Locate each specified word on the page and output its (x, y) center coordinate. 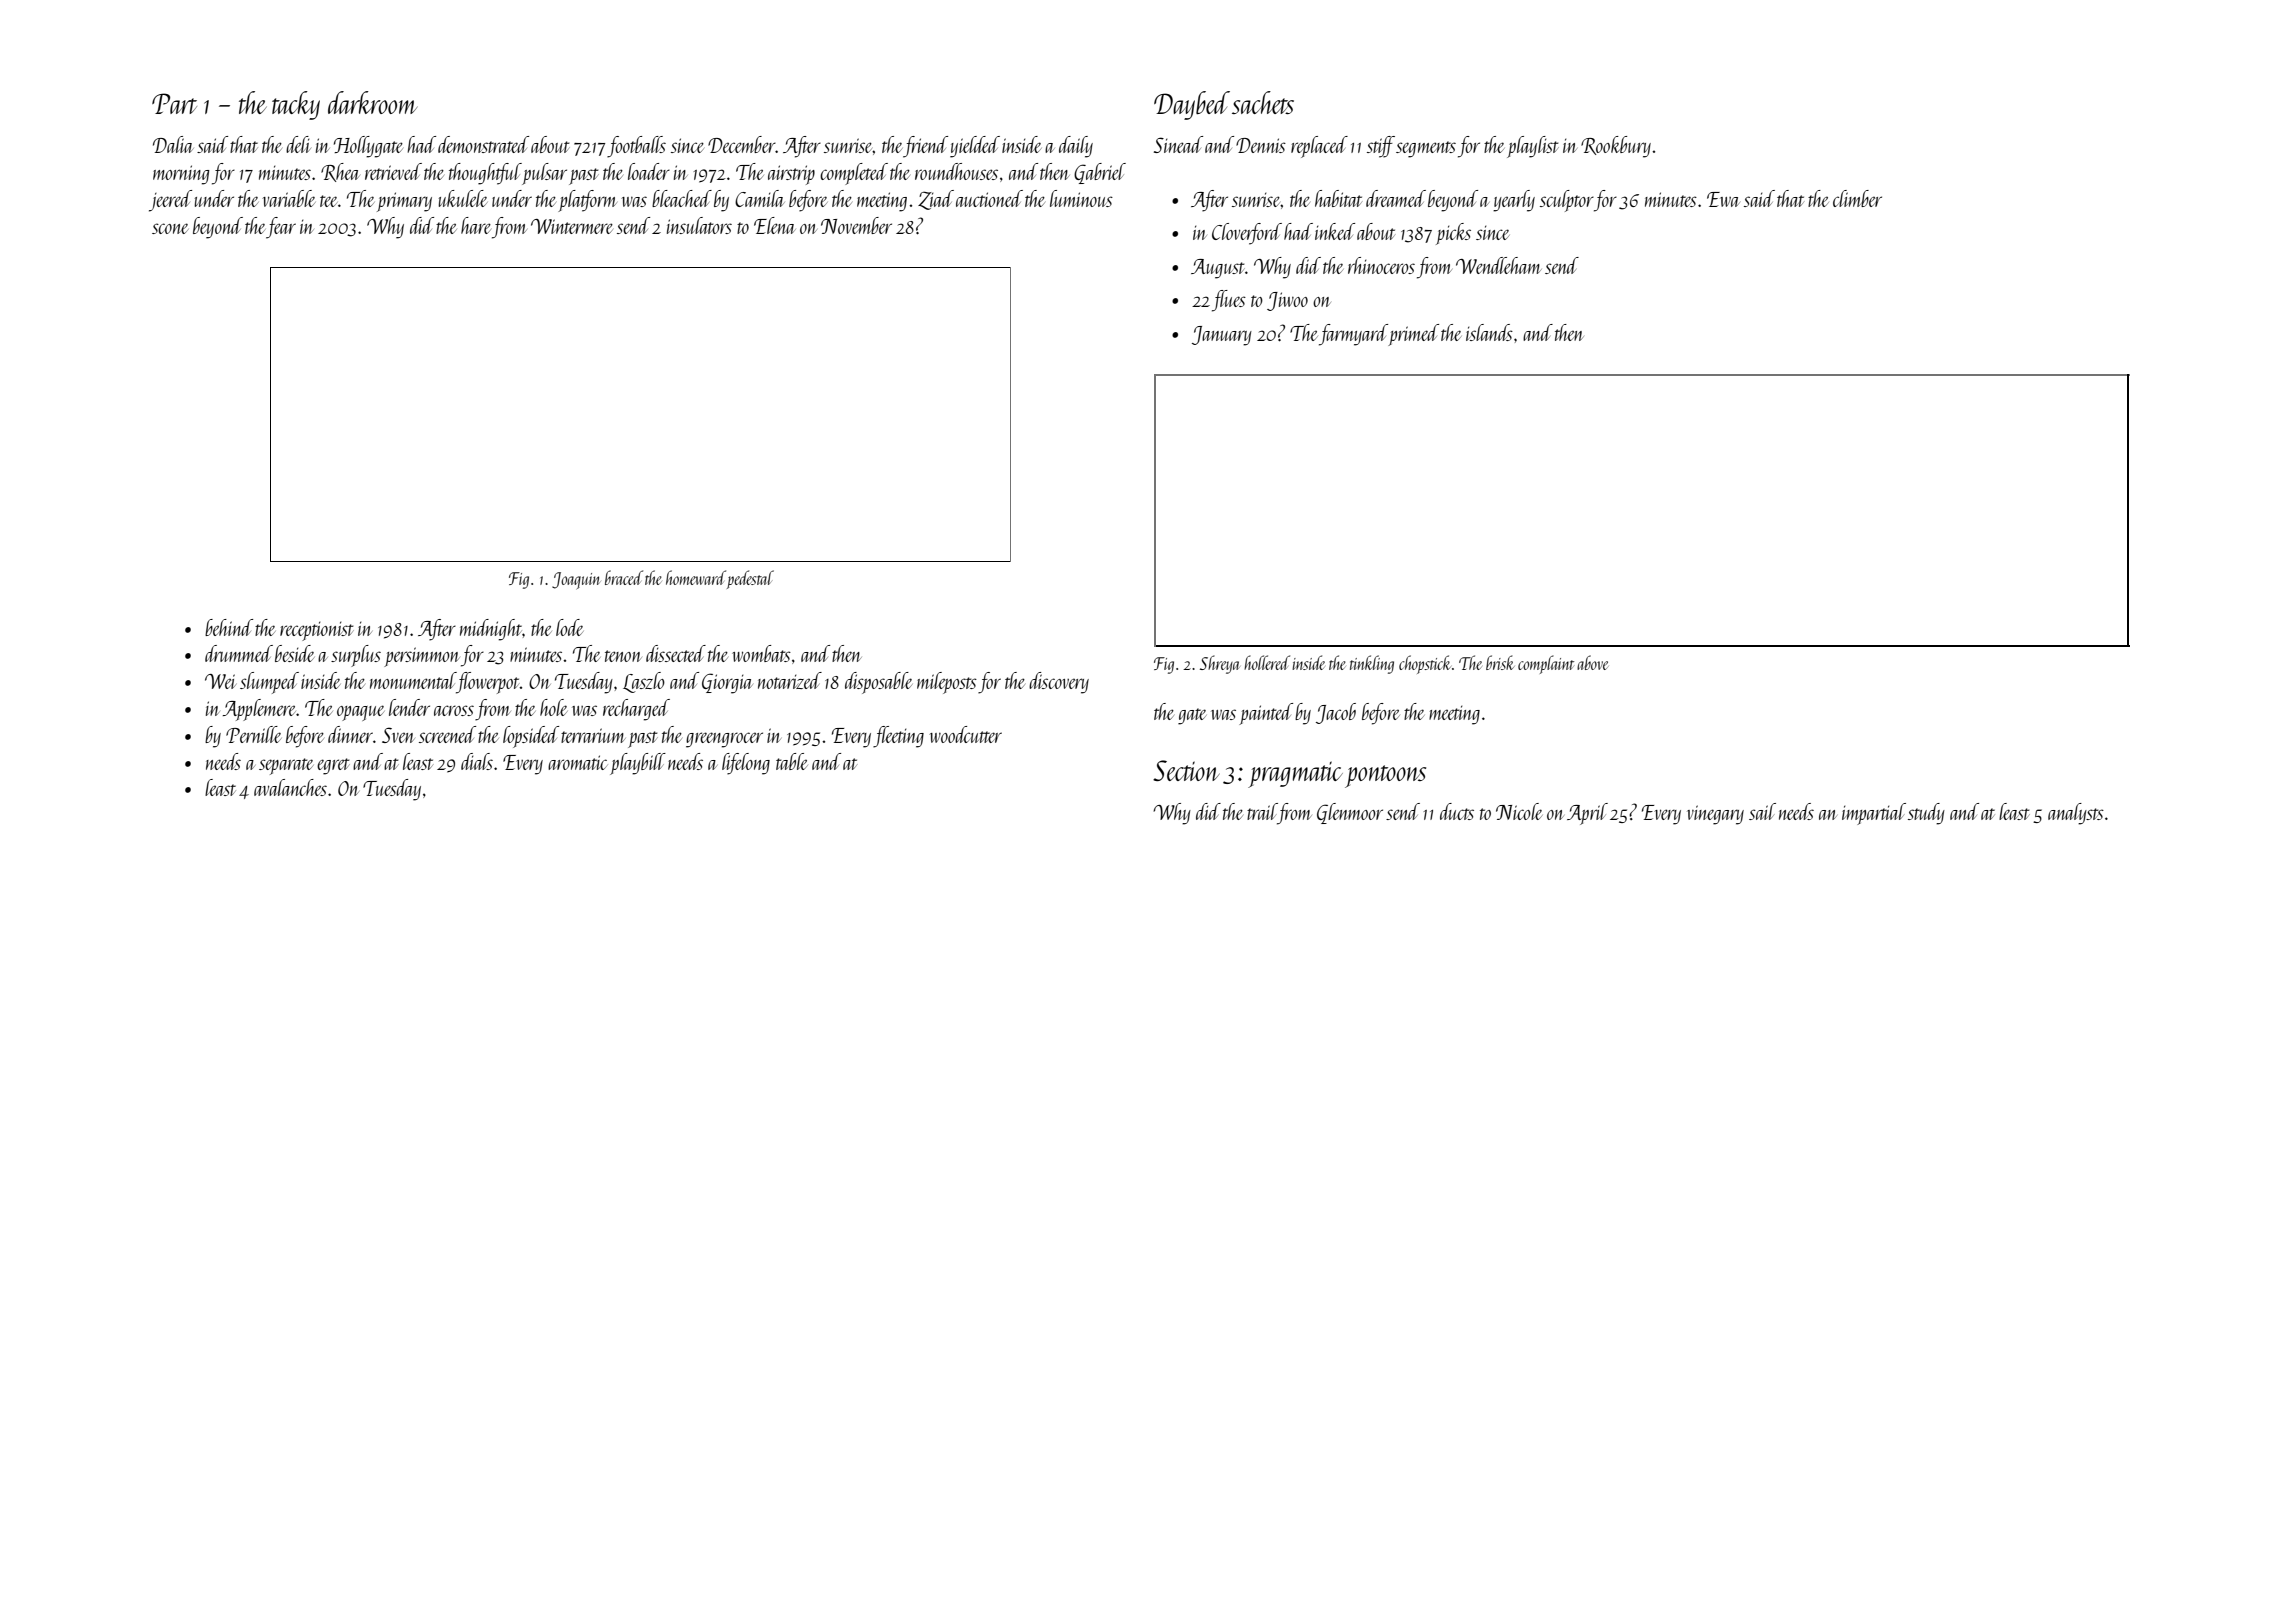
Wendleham (1499, 265)
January (1222, 336)
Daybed (1192, 105)
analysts (2076, 814)
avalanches (290, 787)
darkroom (372, 102)
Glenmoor (1350, 813)
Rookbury (1616, 147)
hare (476, 225)
